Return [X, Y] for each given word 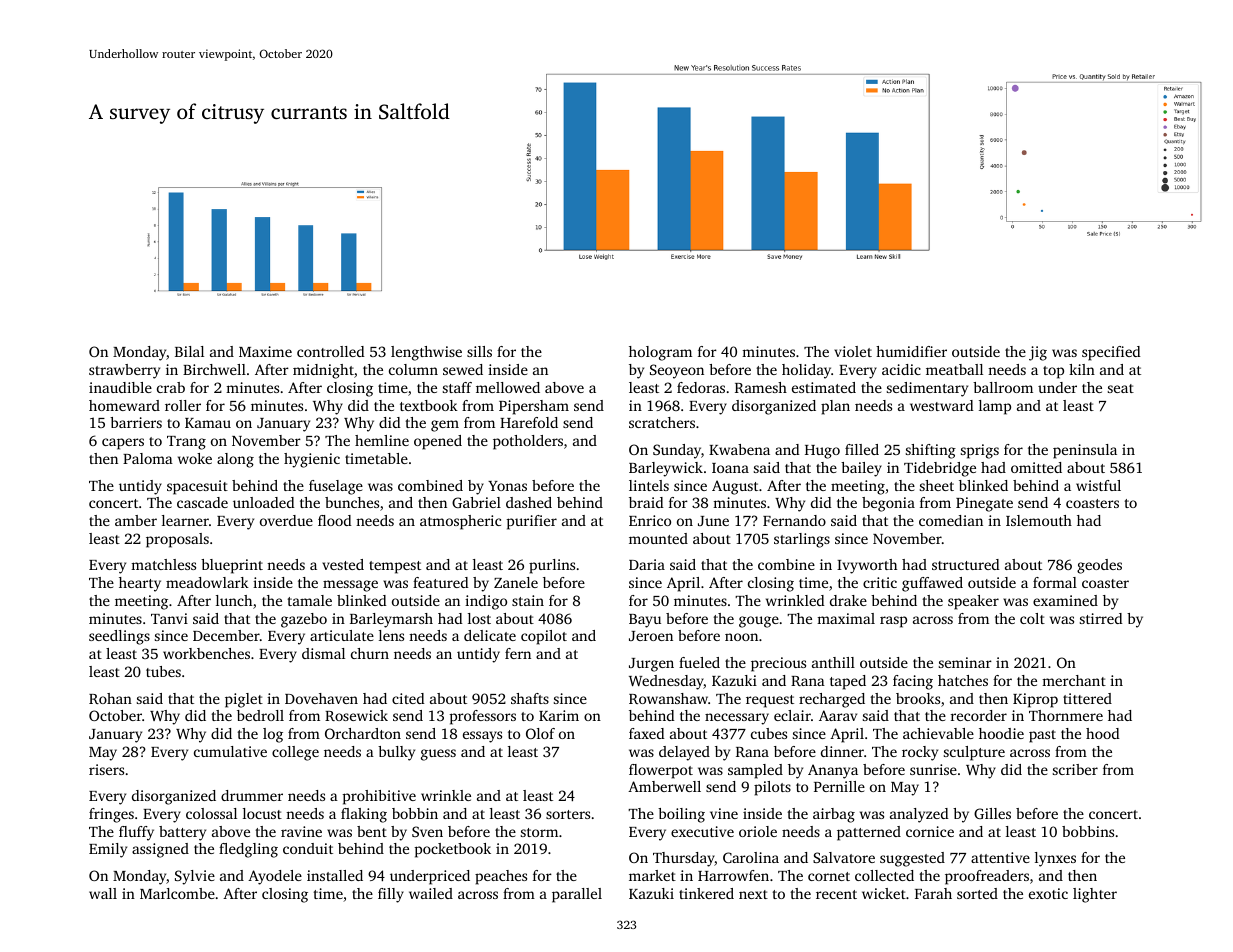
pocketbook [453, 850]
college [295, 753]
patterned [869, 833]
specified [1111, 353]
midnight [323, 371]
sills [479, 351]
